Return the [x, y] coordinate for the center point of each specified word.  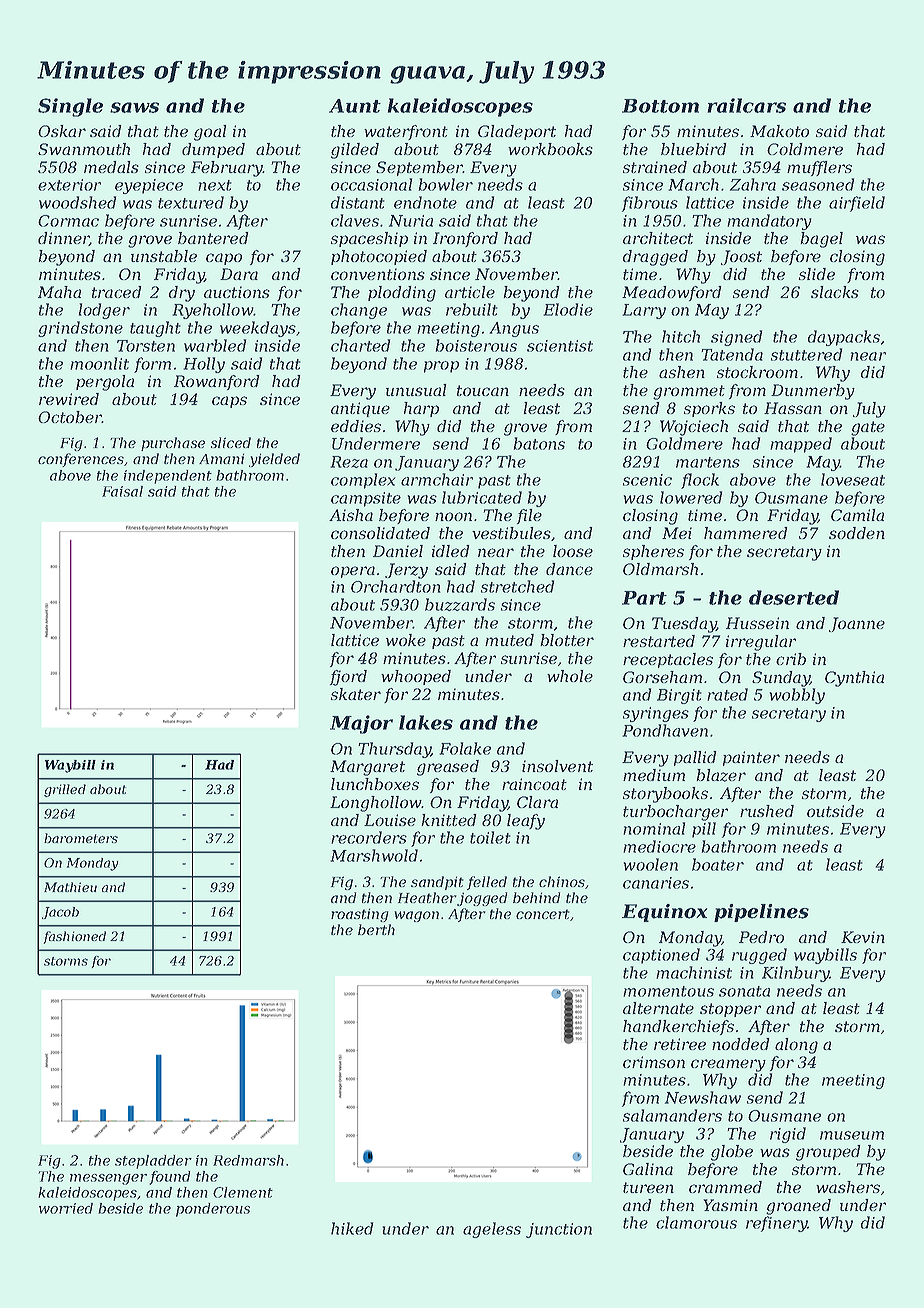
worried [66, 1208]
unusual [416, 390]
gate [868, 428]
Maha [59, 292]
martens [708, 462]
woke [406, 640]
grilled [65, 790]
